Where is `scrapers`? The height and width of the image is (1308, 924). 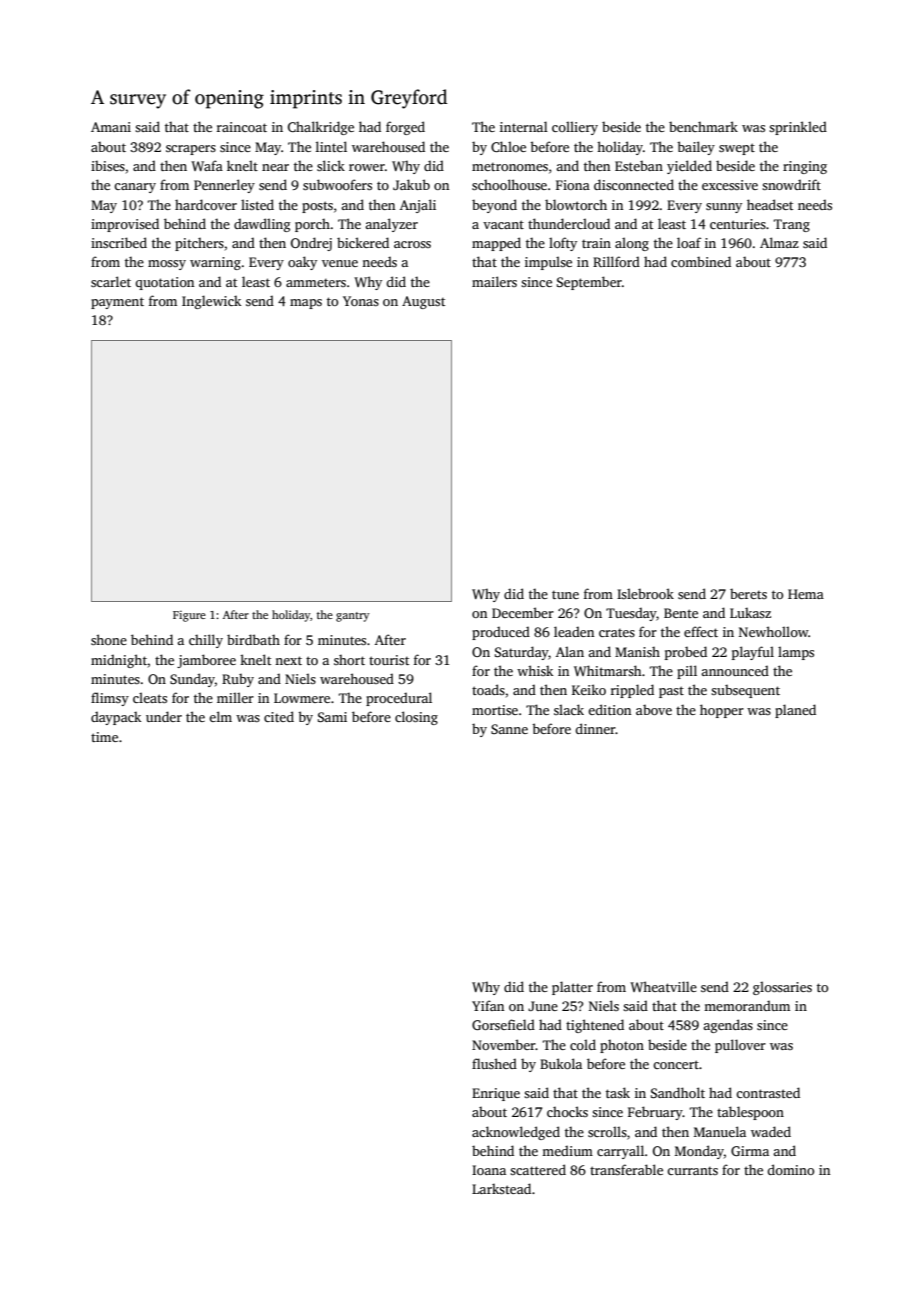 scrapers is located at coordinates (191, 150).
